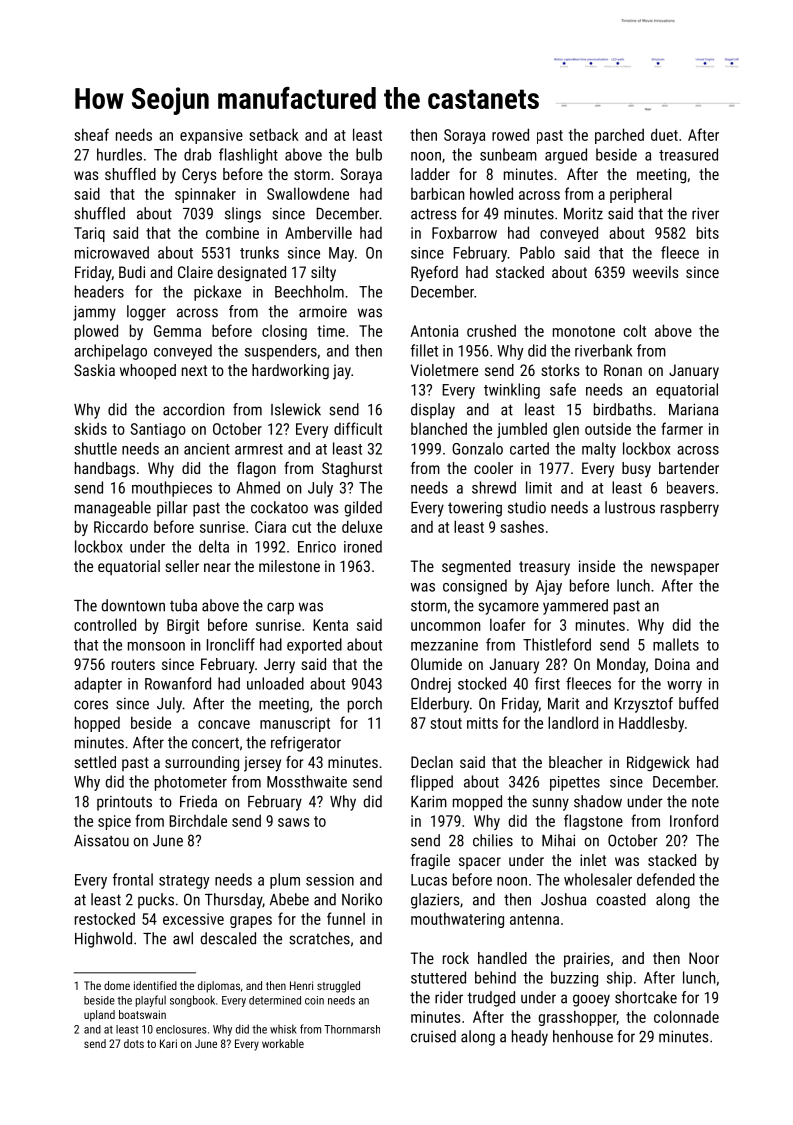 This screenshot has height=1125, width=793. What do you see at coordinates (433, 214) in the screenshot?
I see `actress` at bounding box center [433, 214].
